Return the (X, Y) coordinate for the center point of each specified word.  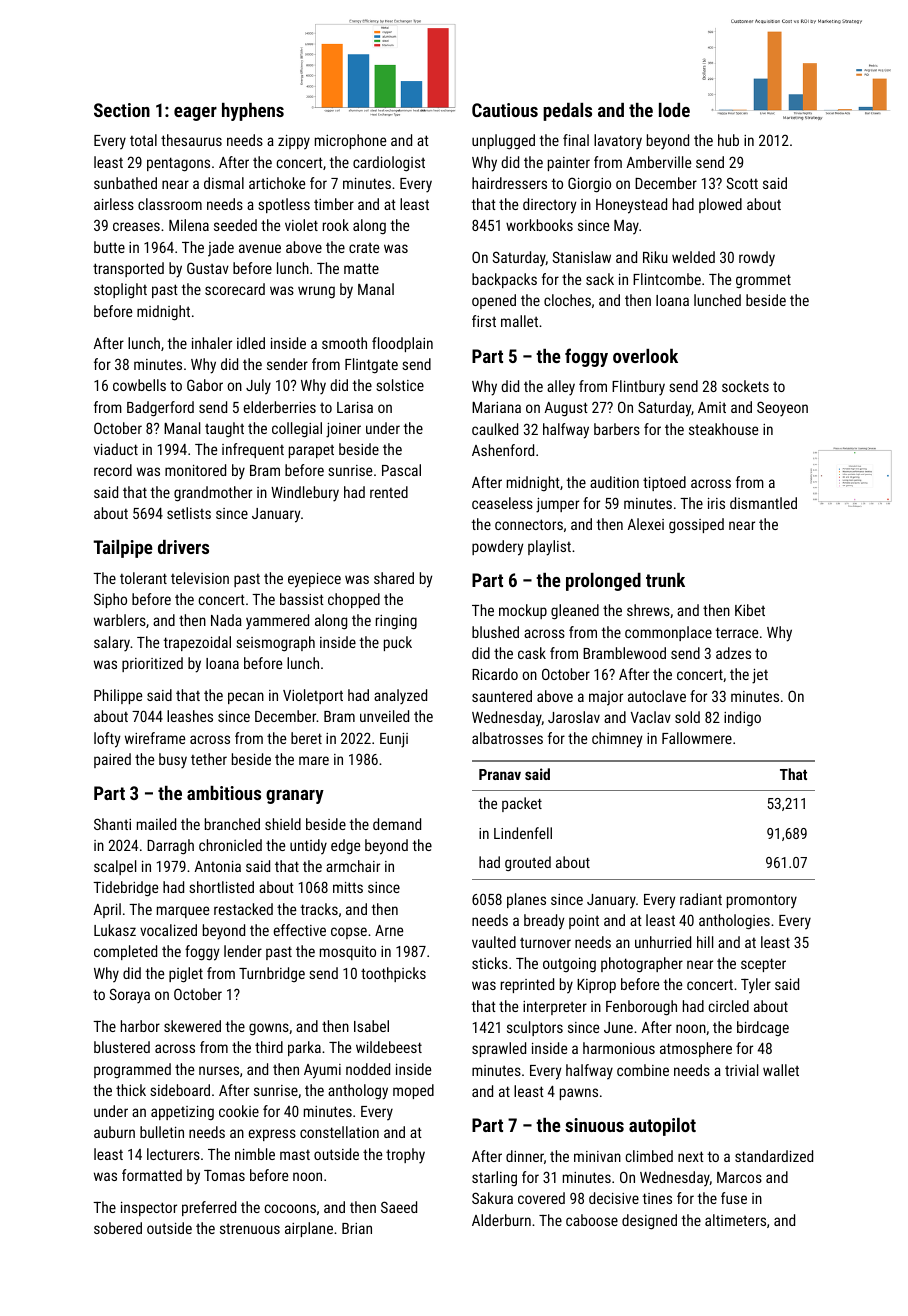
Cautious (505, 110)
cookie (239, 1111)
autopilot (662, 1127)
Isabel (371, 1026)
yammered (277, 622)
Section (122, 110)
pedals (567, 112)
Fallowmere (697, 738)
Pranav (500, 774)
